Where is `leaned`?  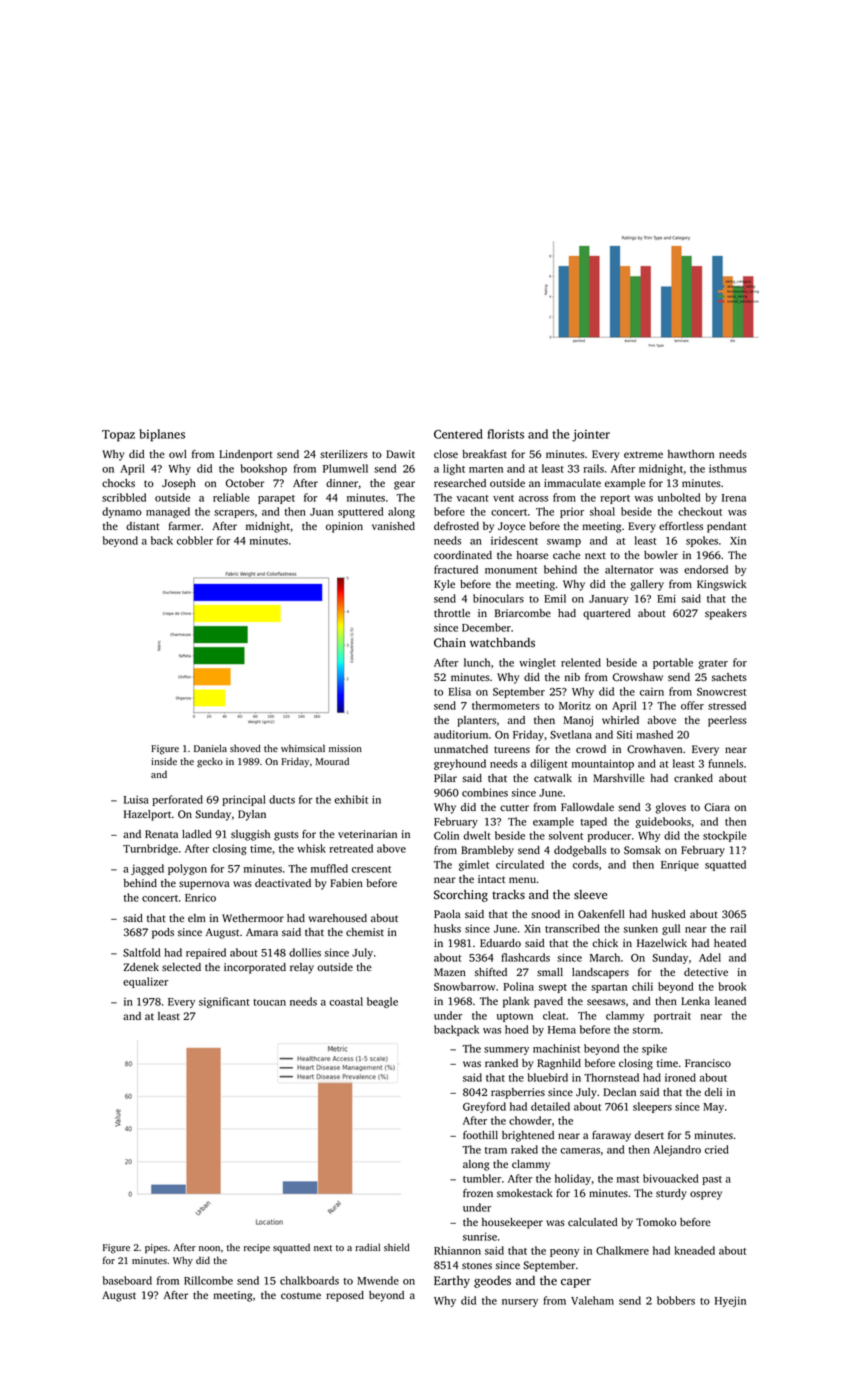 leaned is located at coordinates (730, 1001).
